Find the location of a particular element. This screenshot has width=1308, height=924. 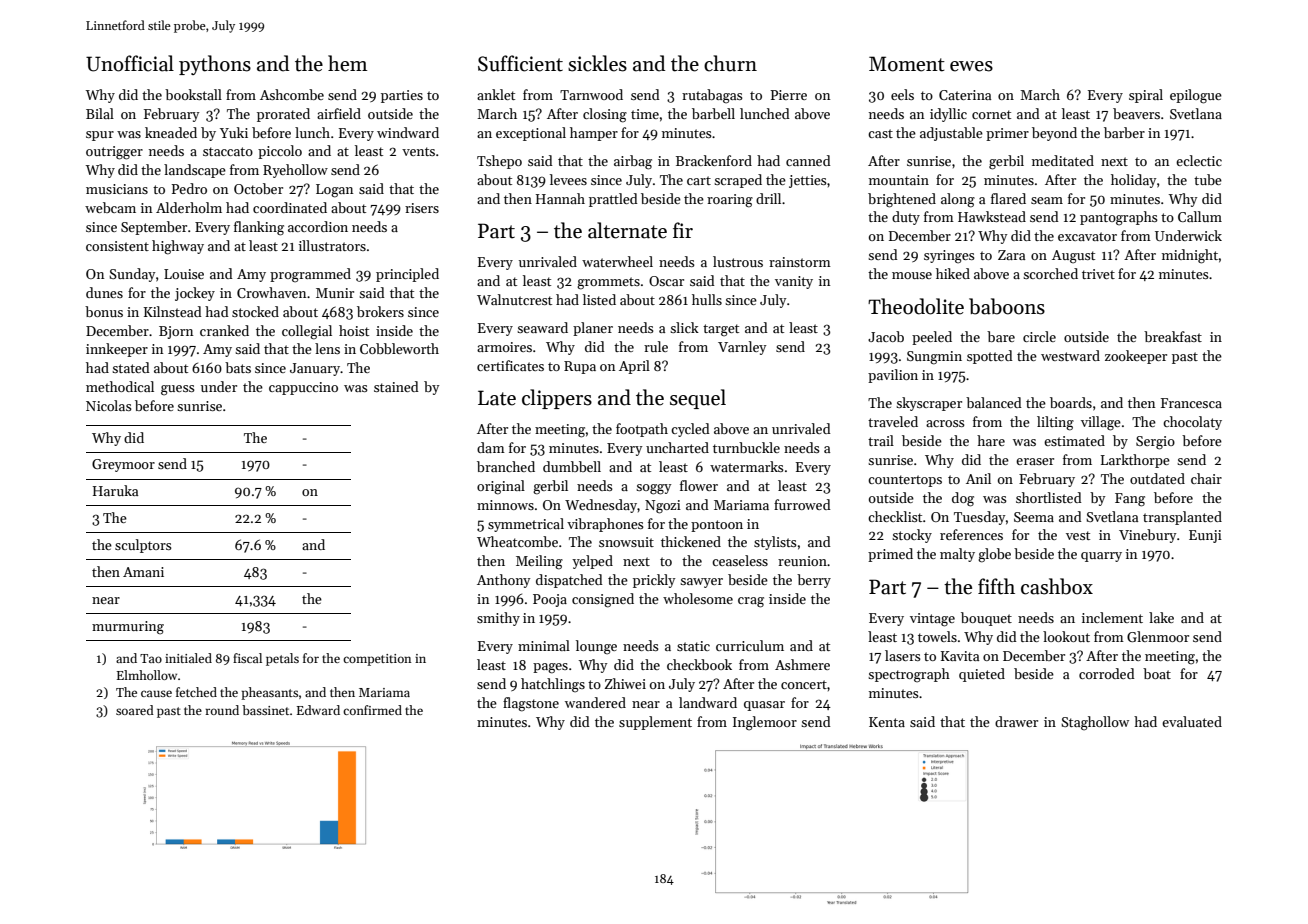

village is located at coordinates (1101, 423).
